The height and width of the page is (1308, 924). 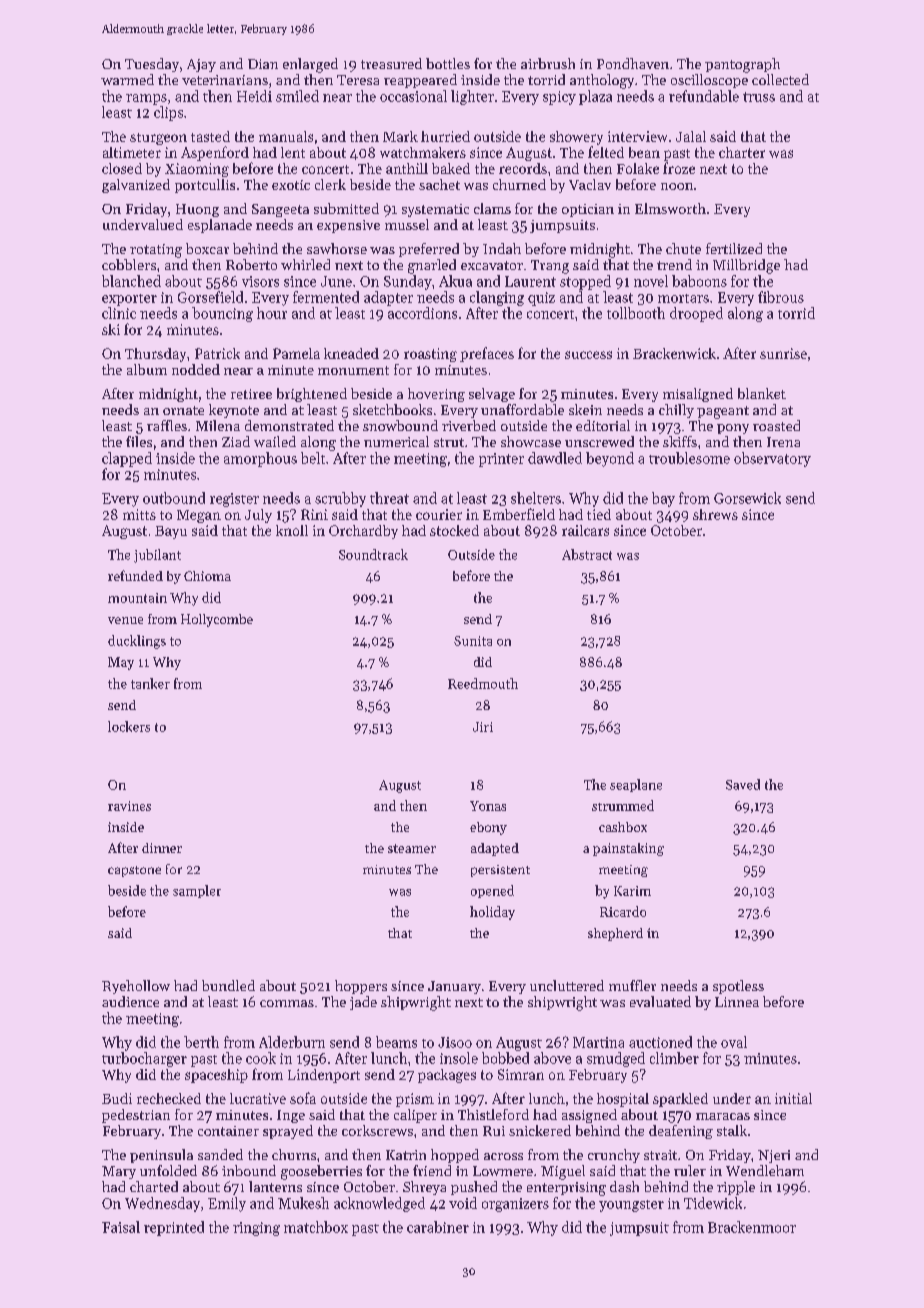 What do you see at coordinates (217, 353) in the page?
I see `Patrick` at bounding box center [217, 353].
